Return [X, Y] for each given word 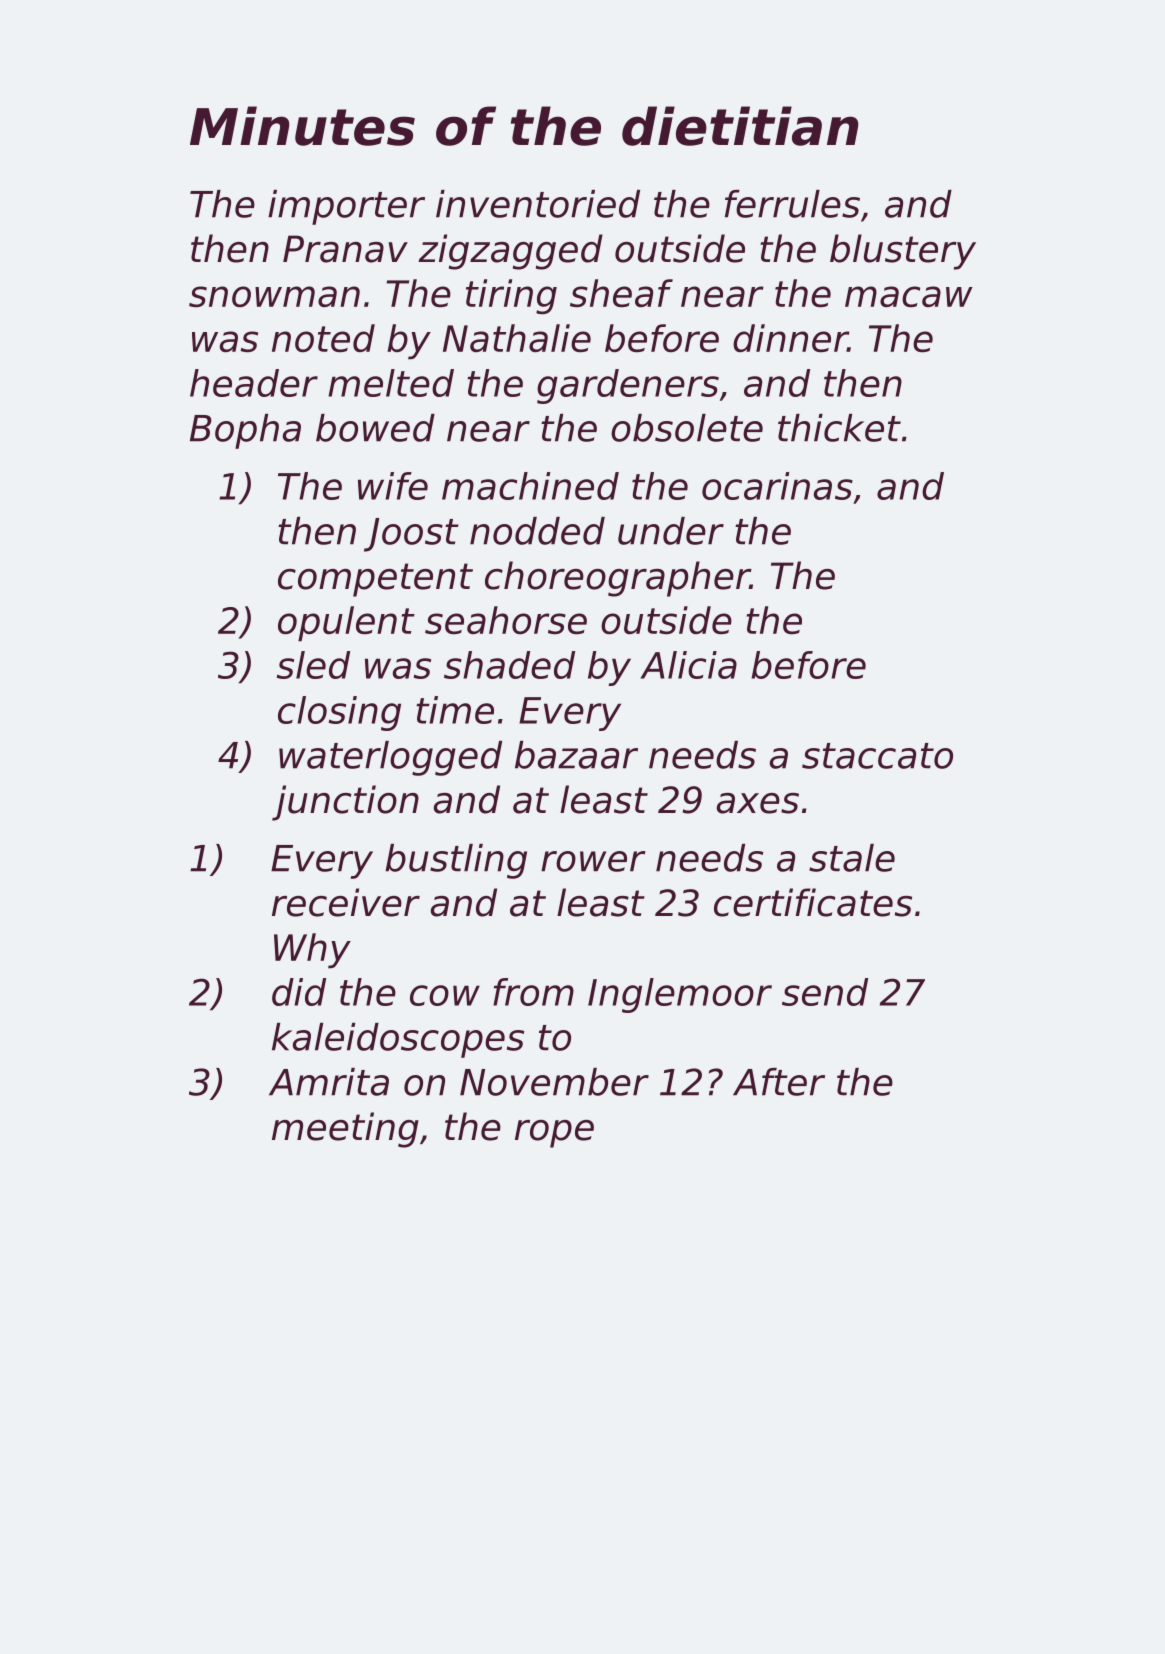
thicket [839, 428]
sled [313, 665]
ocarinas [777, 486]
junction [345, 803]
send [825, 992]
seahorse [506, 620]
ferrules [792, 204]
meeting [345, 1130]
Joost [411, 535]
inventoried [538, 204]
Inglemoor [680, 995]
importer [346, 207]
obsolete [687, 428]
